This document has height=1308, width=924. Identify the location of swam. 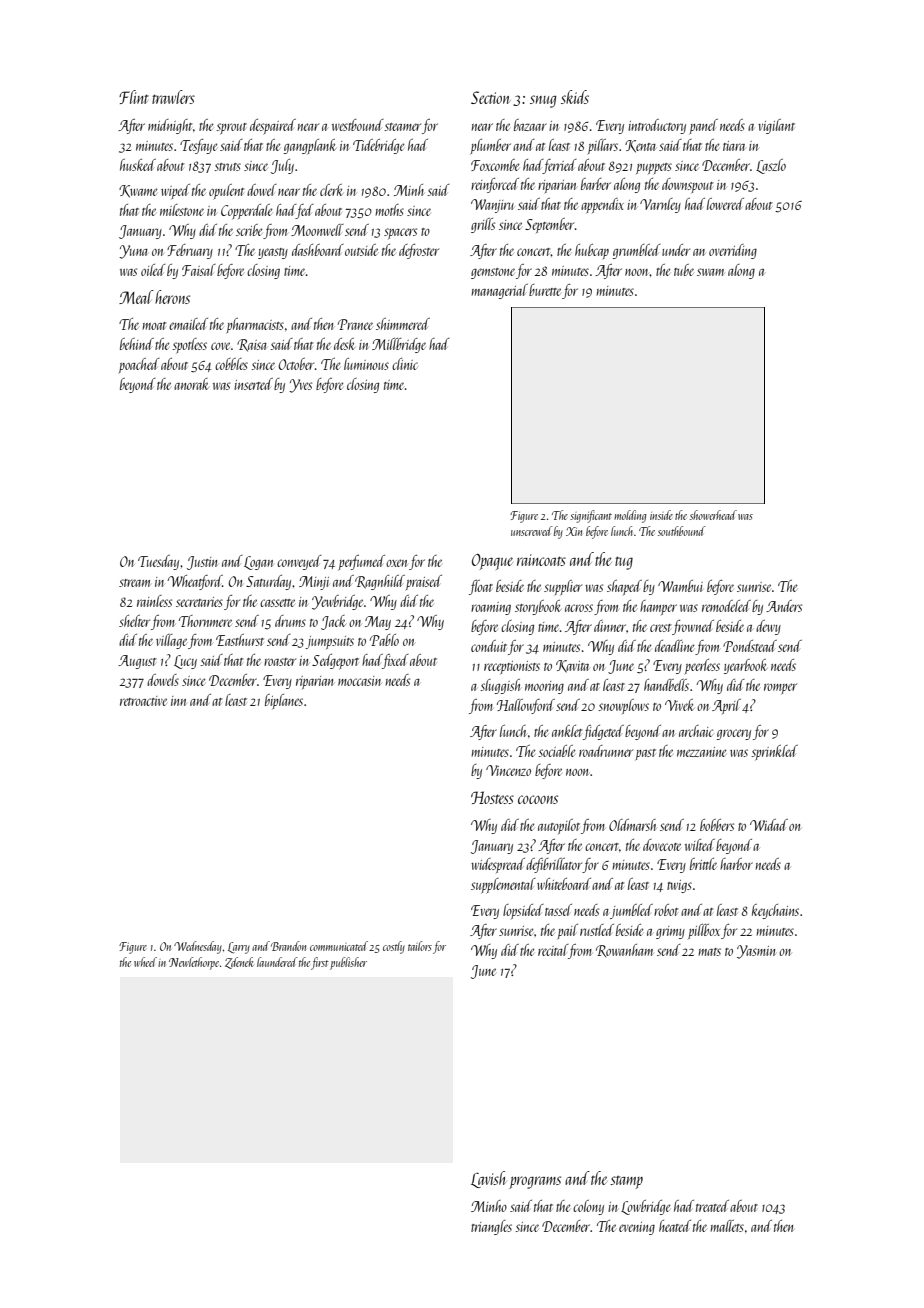
(710, 272).
